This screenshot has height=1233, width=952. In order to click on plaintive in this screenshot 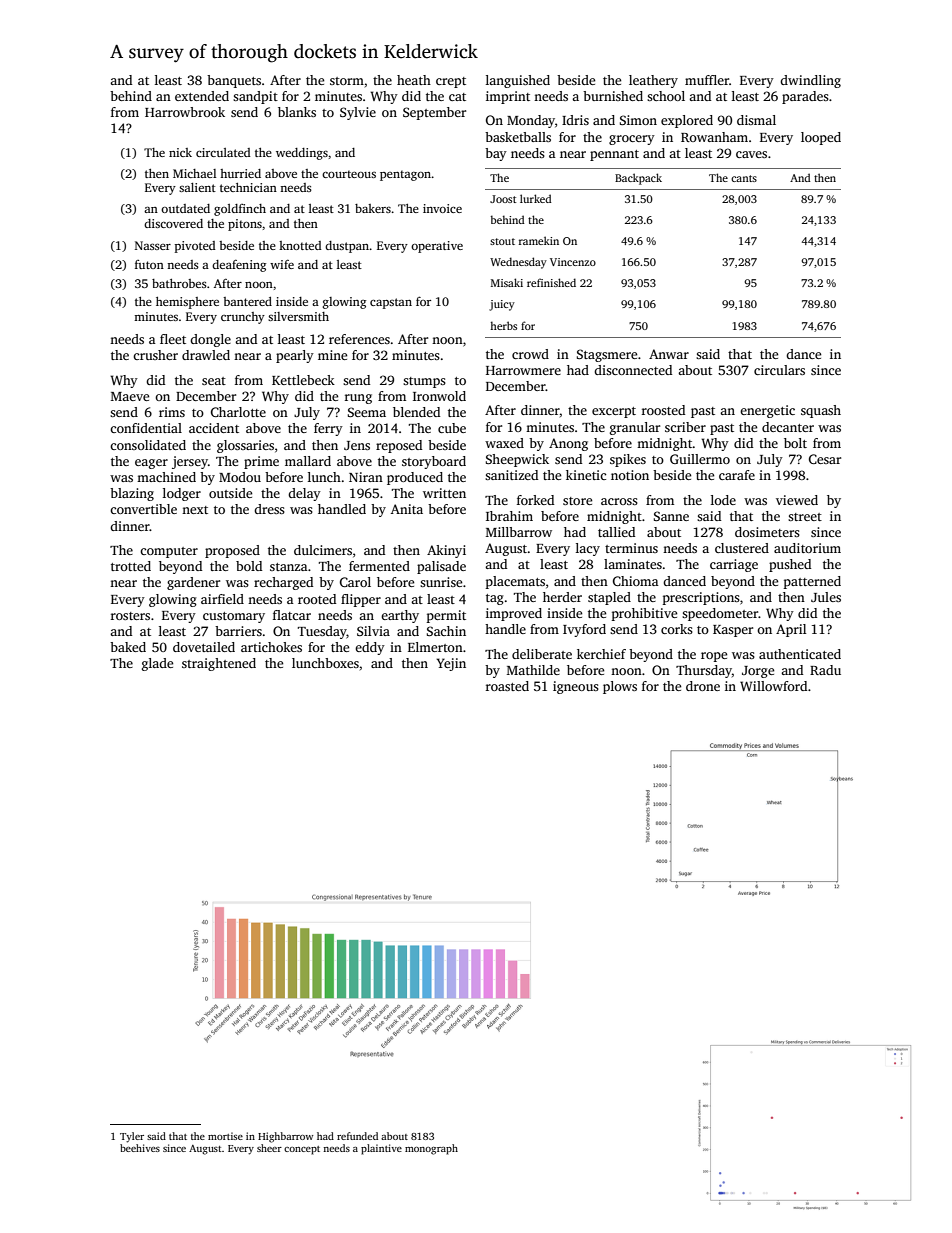, I will do `click(381, 1149)`.
